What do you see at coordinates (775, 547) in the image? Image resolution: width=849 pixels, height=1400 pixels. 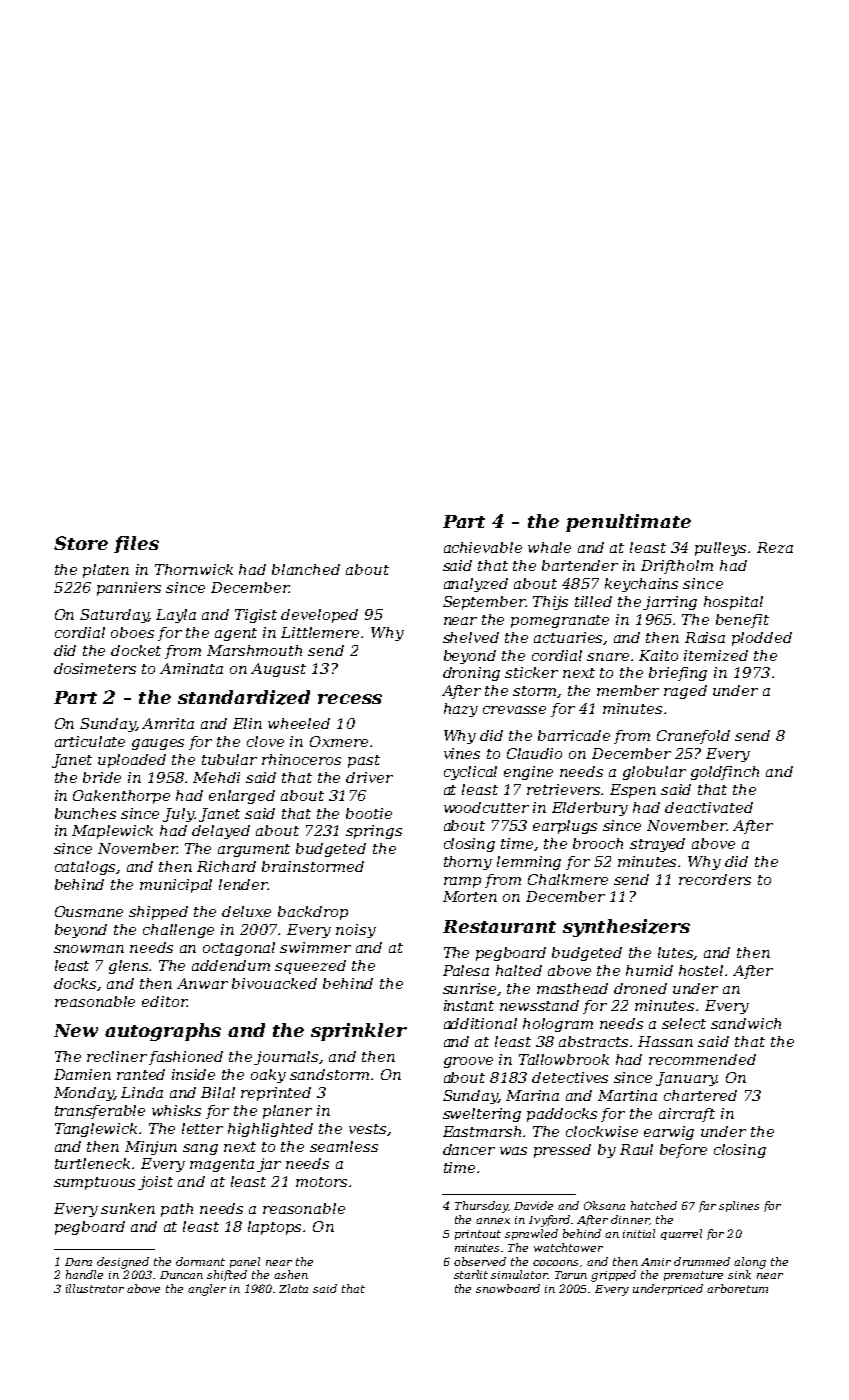 I see `Reza` at bounding box center [775, 547].
